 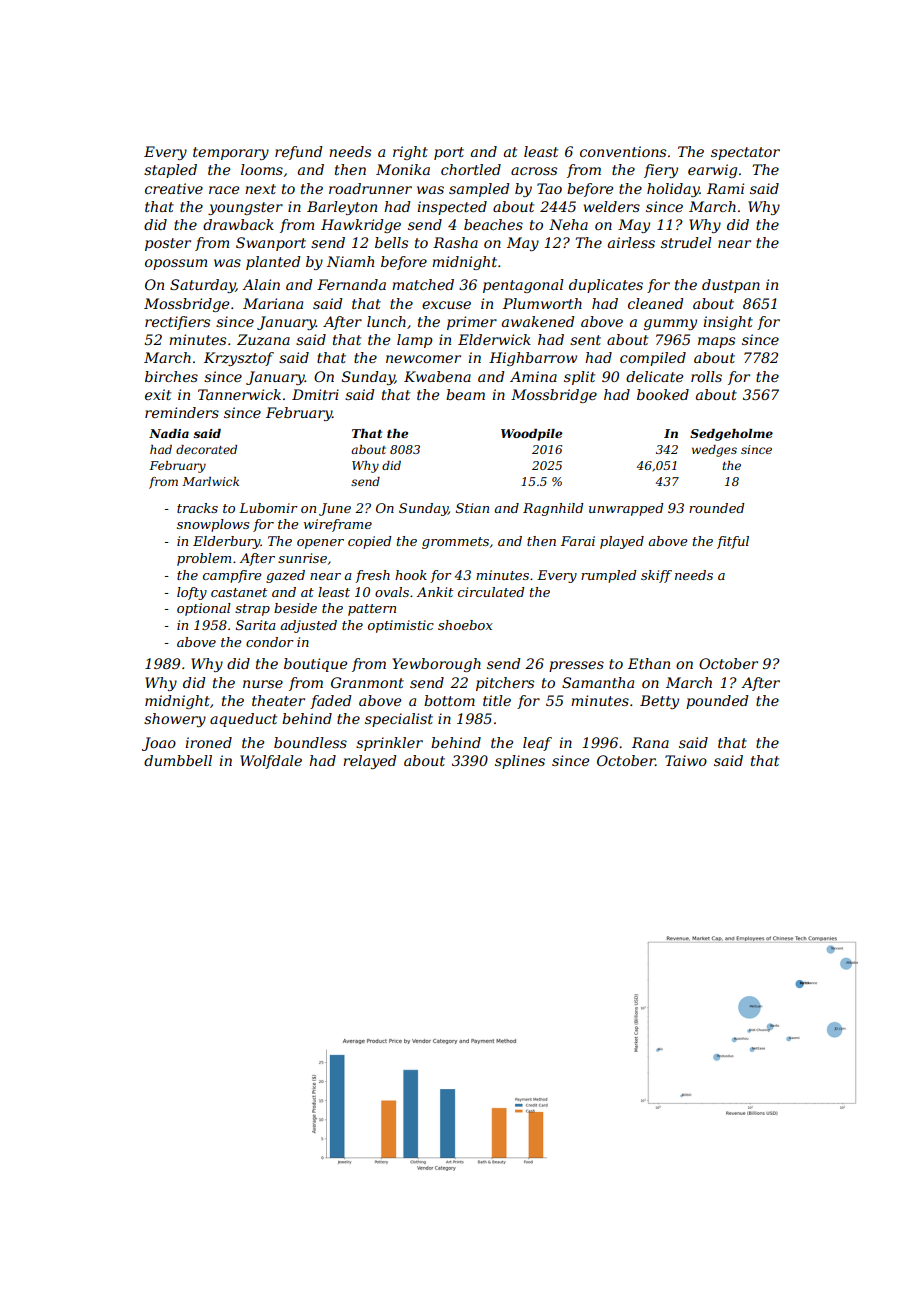 What do you see at coordinates (533, 376) in the screenshot?
I see `Amina` at bounding box center [533, 376].
